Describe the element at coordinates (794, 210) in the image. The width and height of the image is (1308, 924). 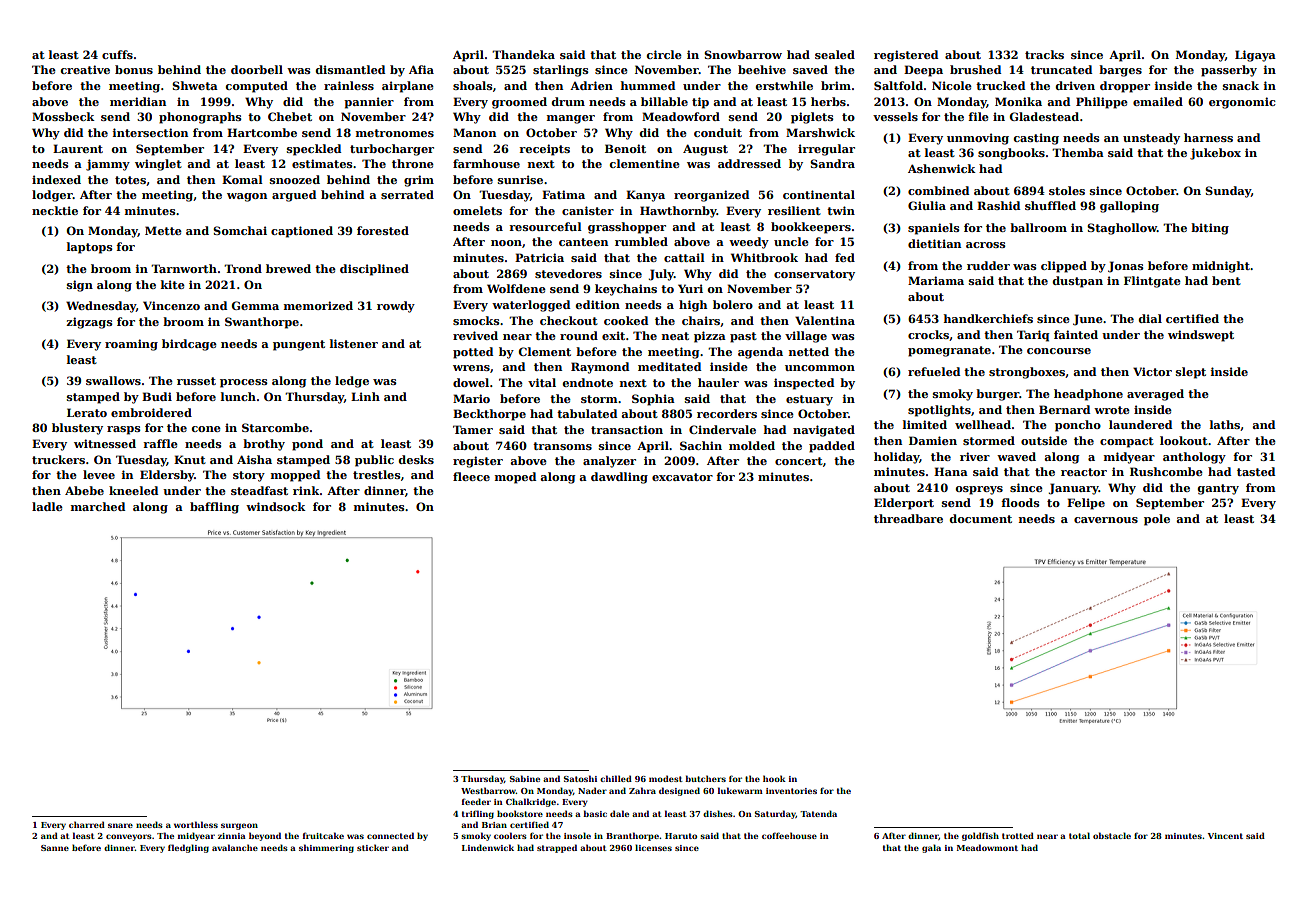
I see `resilient` at that location.
